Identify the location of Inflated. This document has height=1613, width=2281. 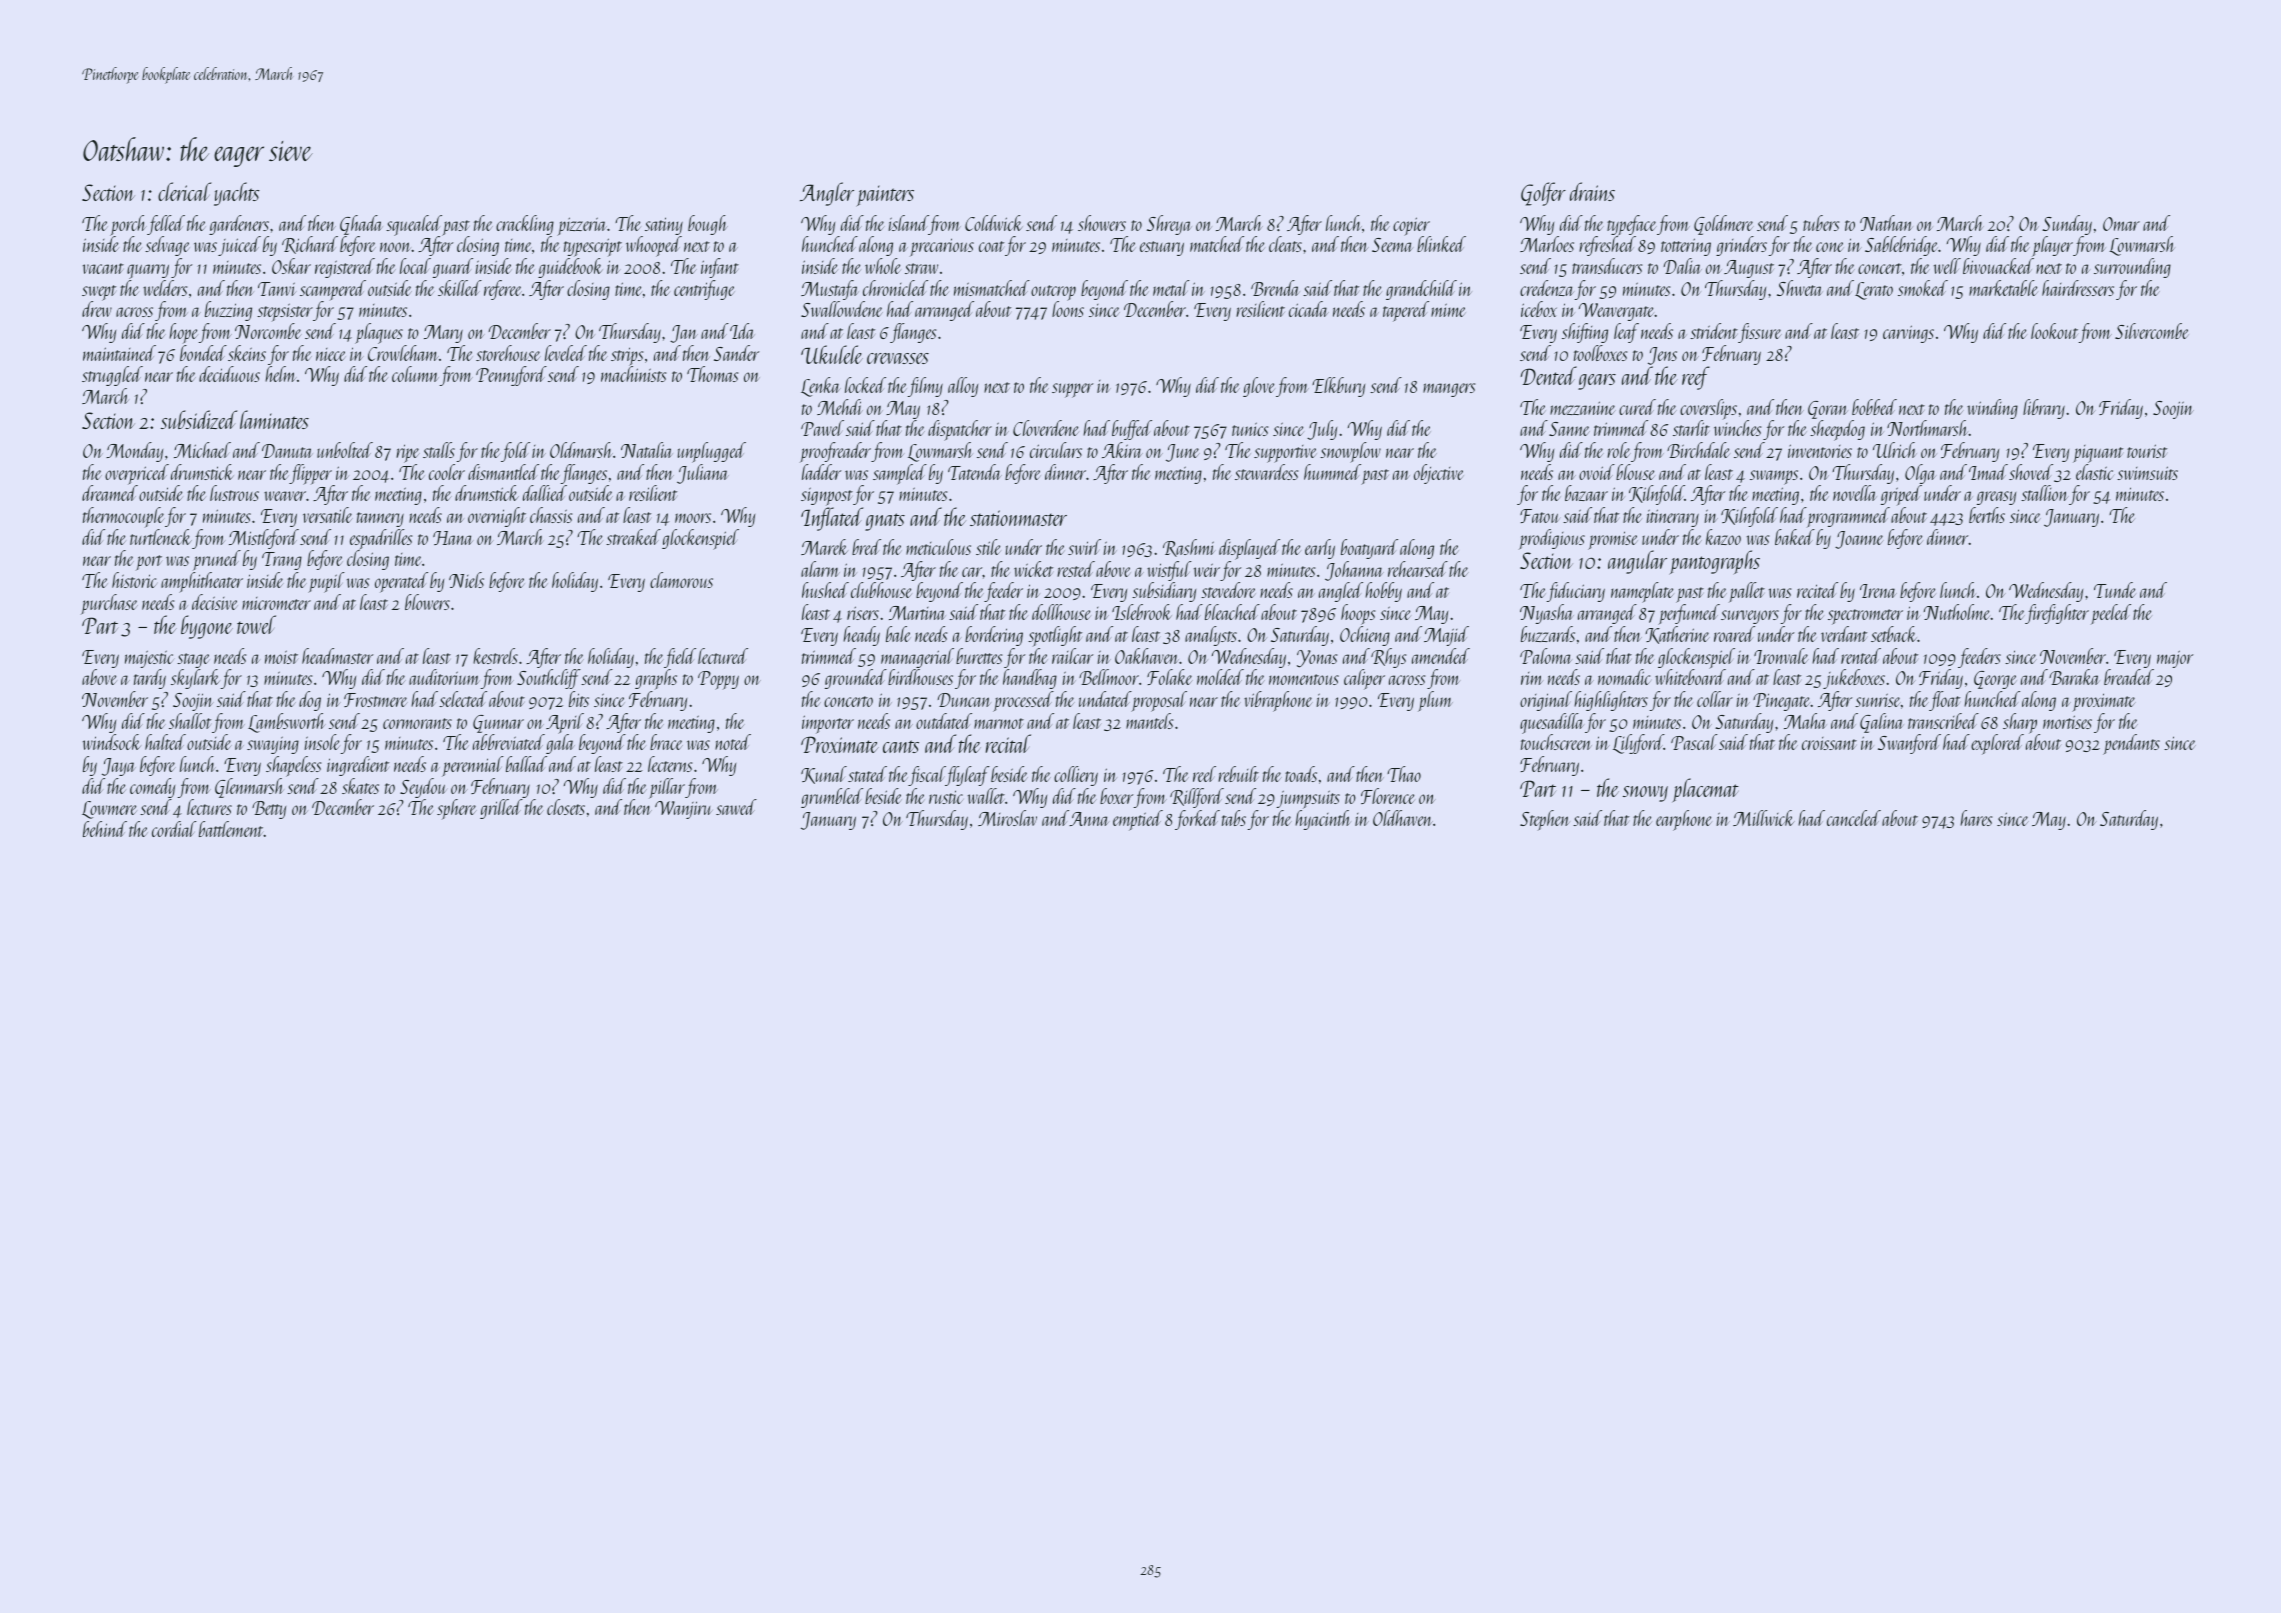
(832, 519).
